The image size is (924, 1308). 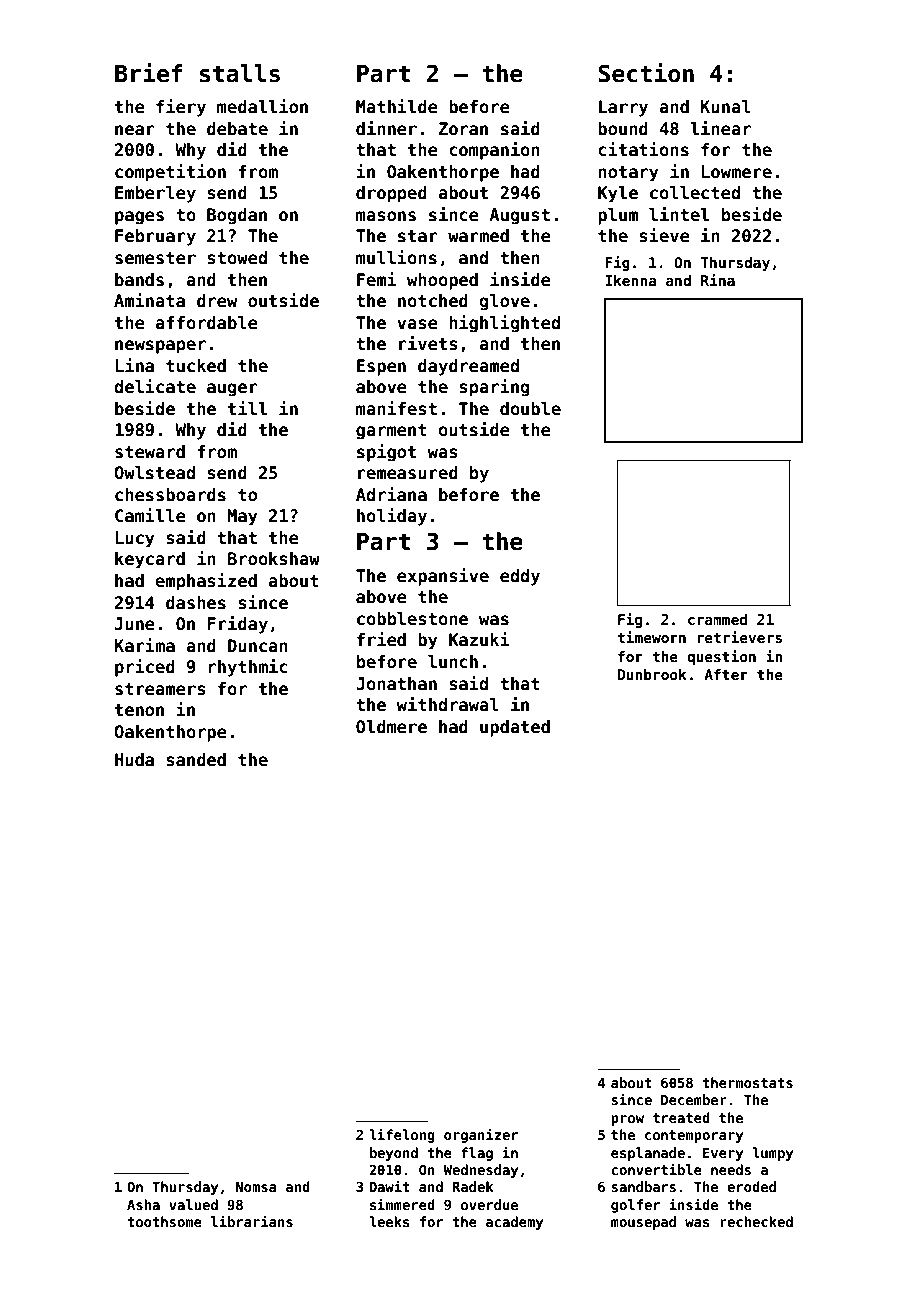 I want to click on Dunbrook, so click(x=652, y=674).
